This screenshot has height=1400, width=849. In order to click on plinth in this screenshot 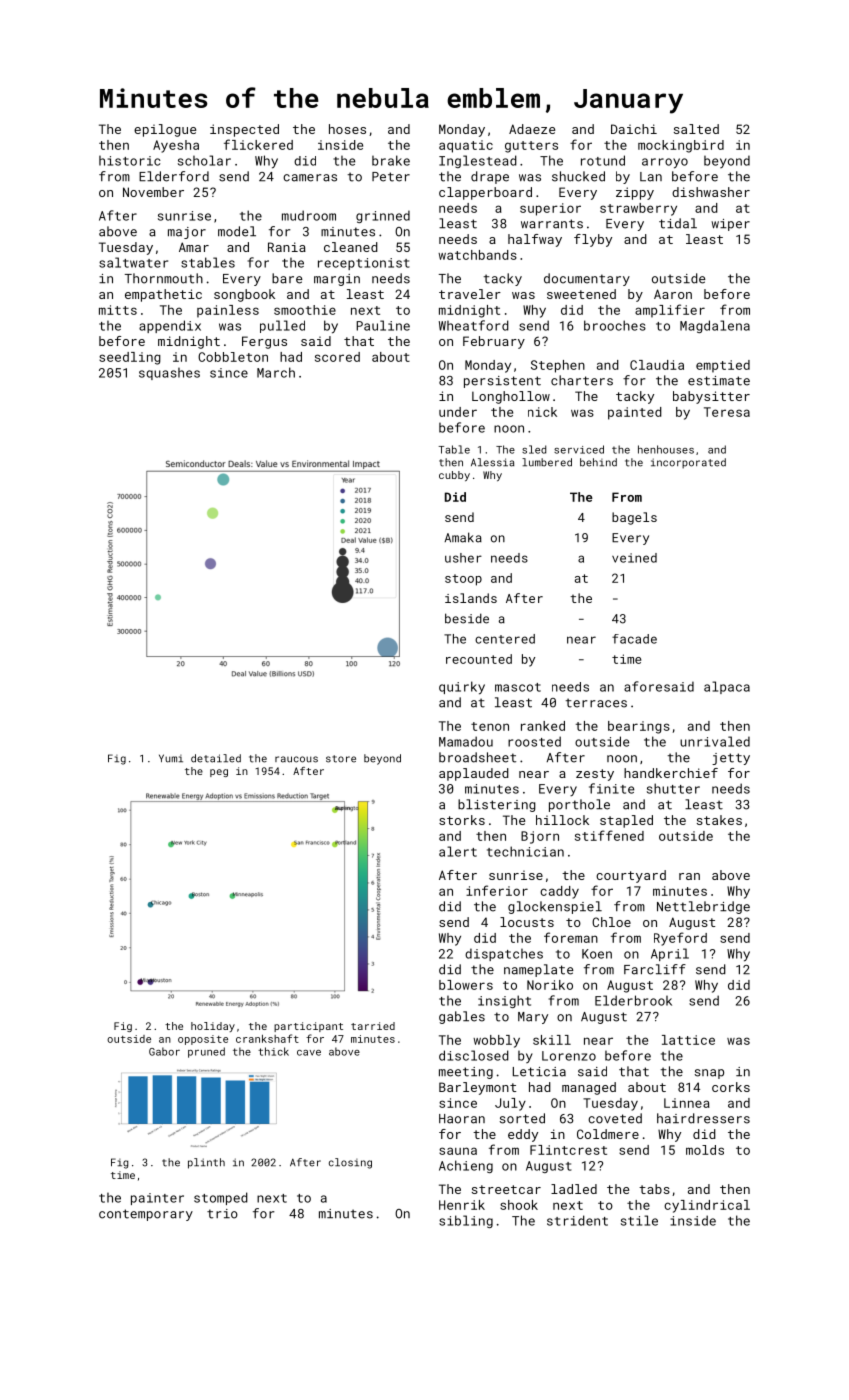, I will do `click(206, 1163)`.
